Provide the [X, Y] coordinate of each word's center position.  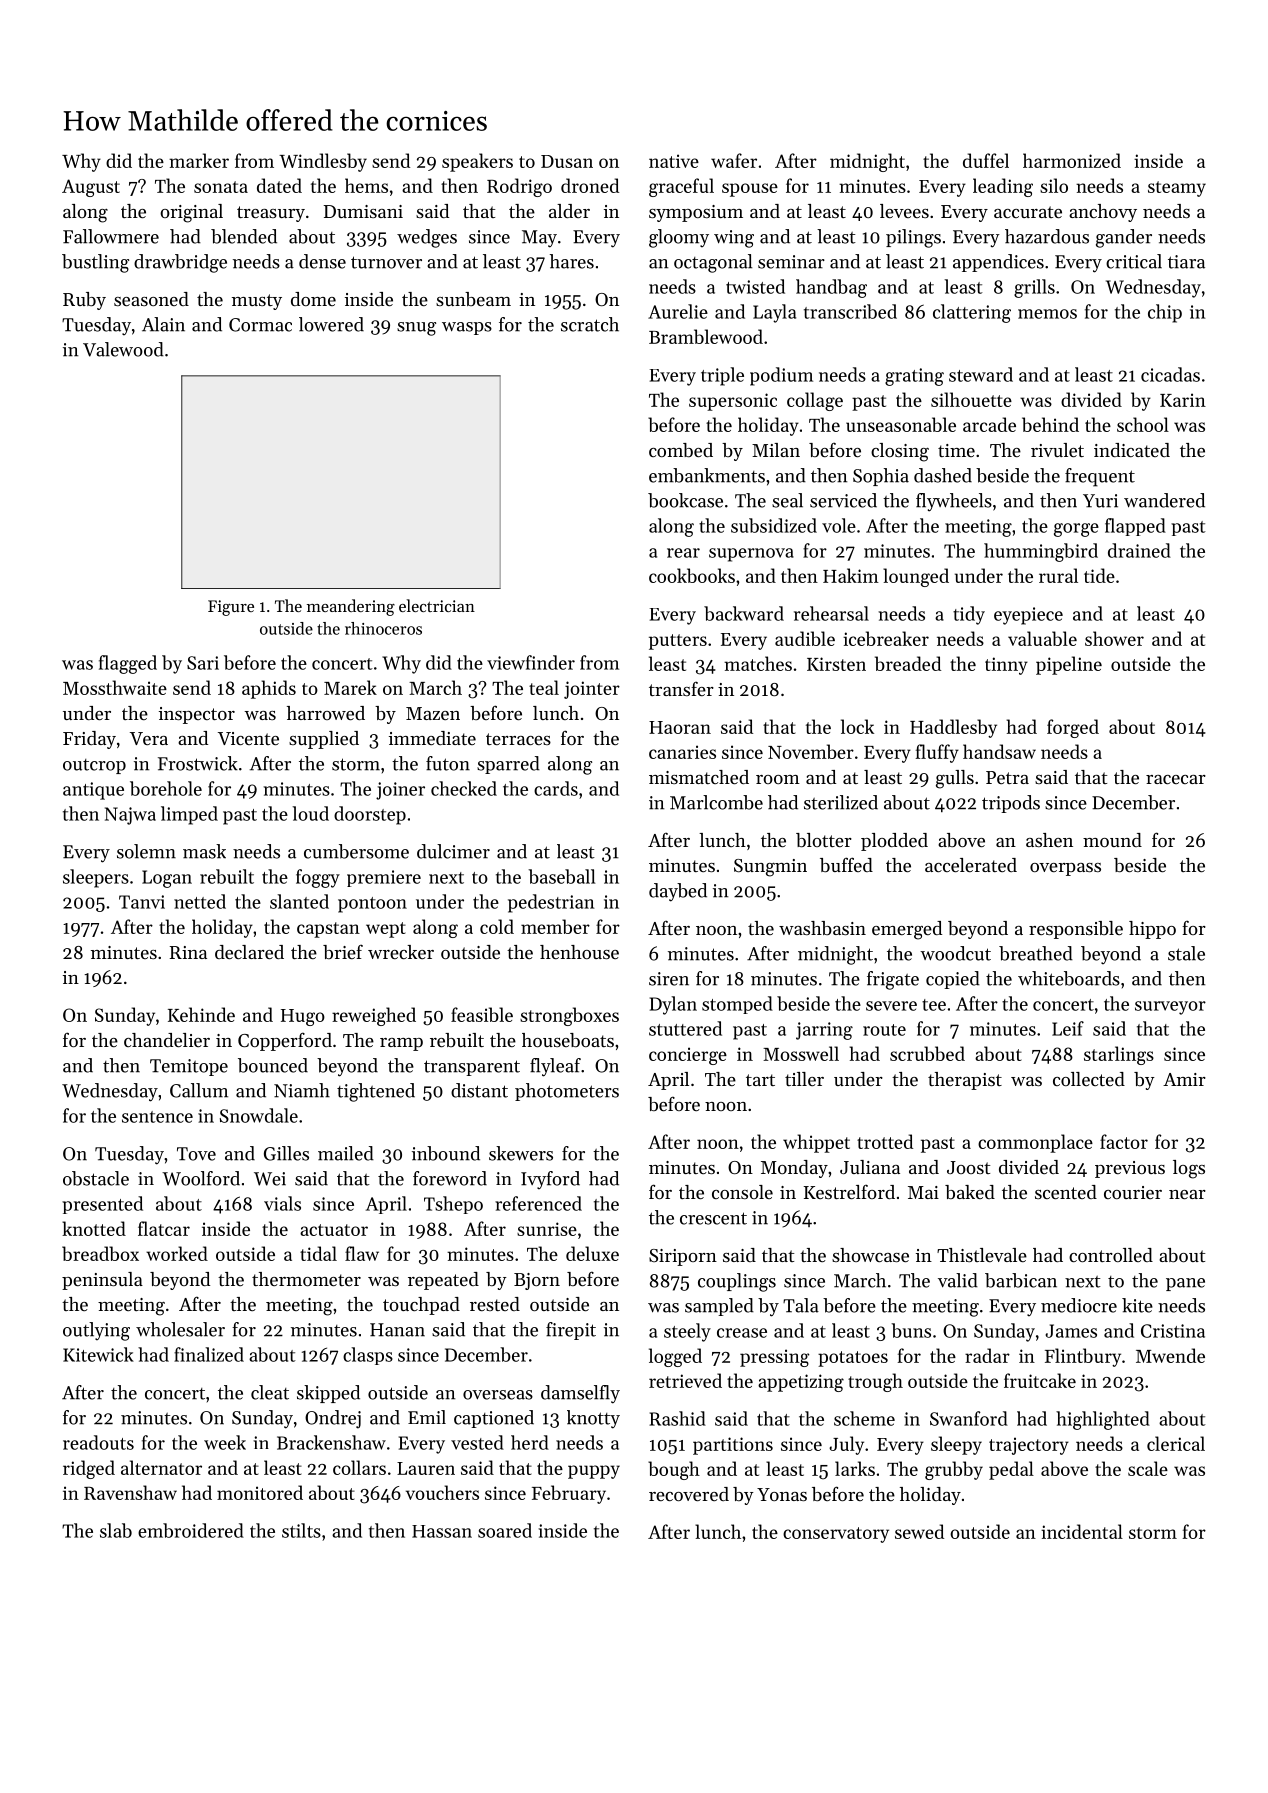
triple [722, 376]
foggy [318, 878]
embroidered [191, 1530]
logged [675, 1357]
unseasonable [901, 424]
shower [1114, 638]
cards [556, 788]
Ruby [84, 301]
